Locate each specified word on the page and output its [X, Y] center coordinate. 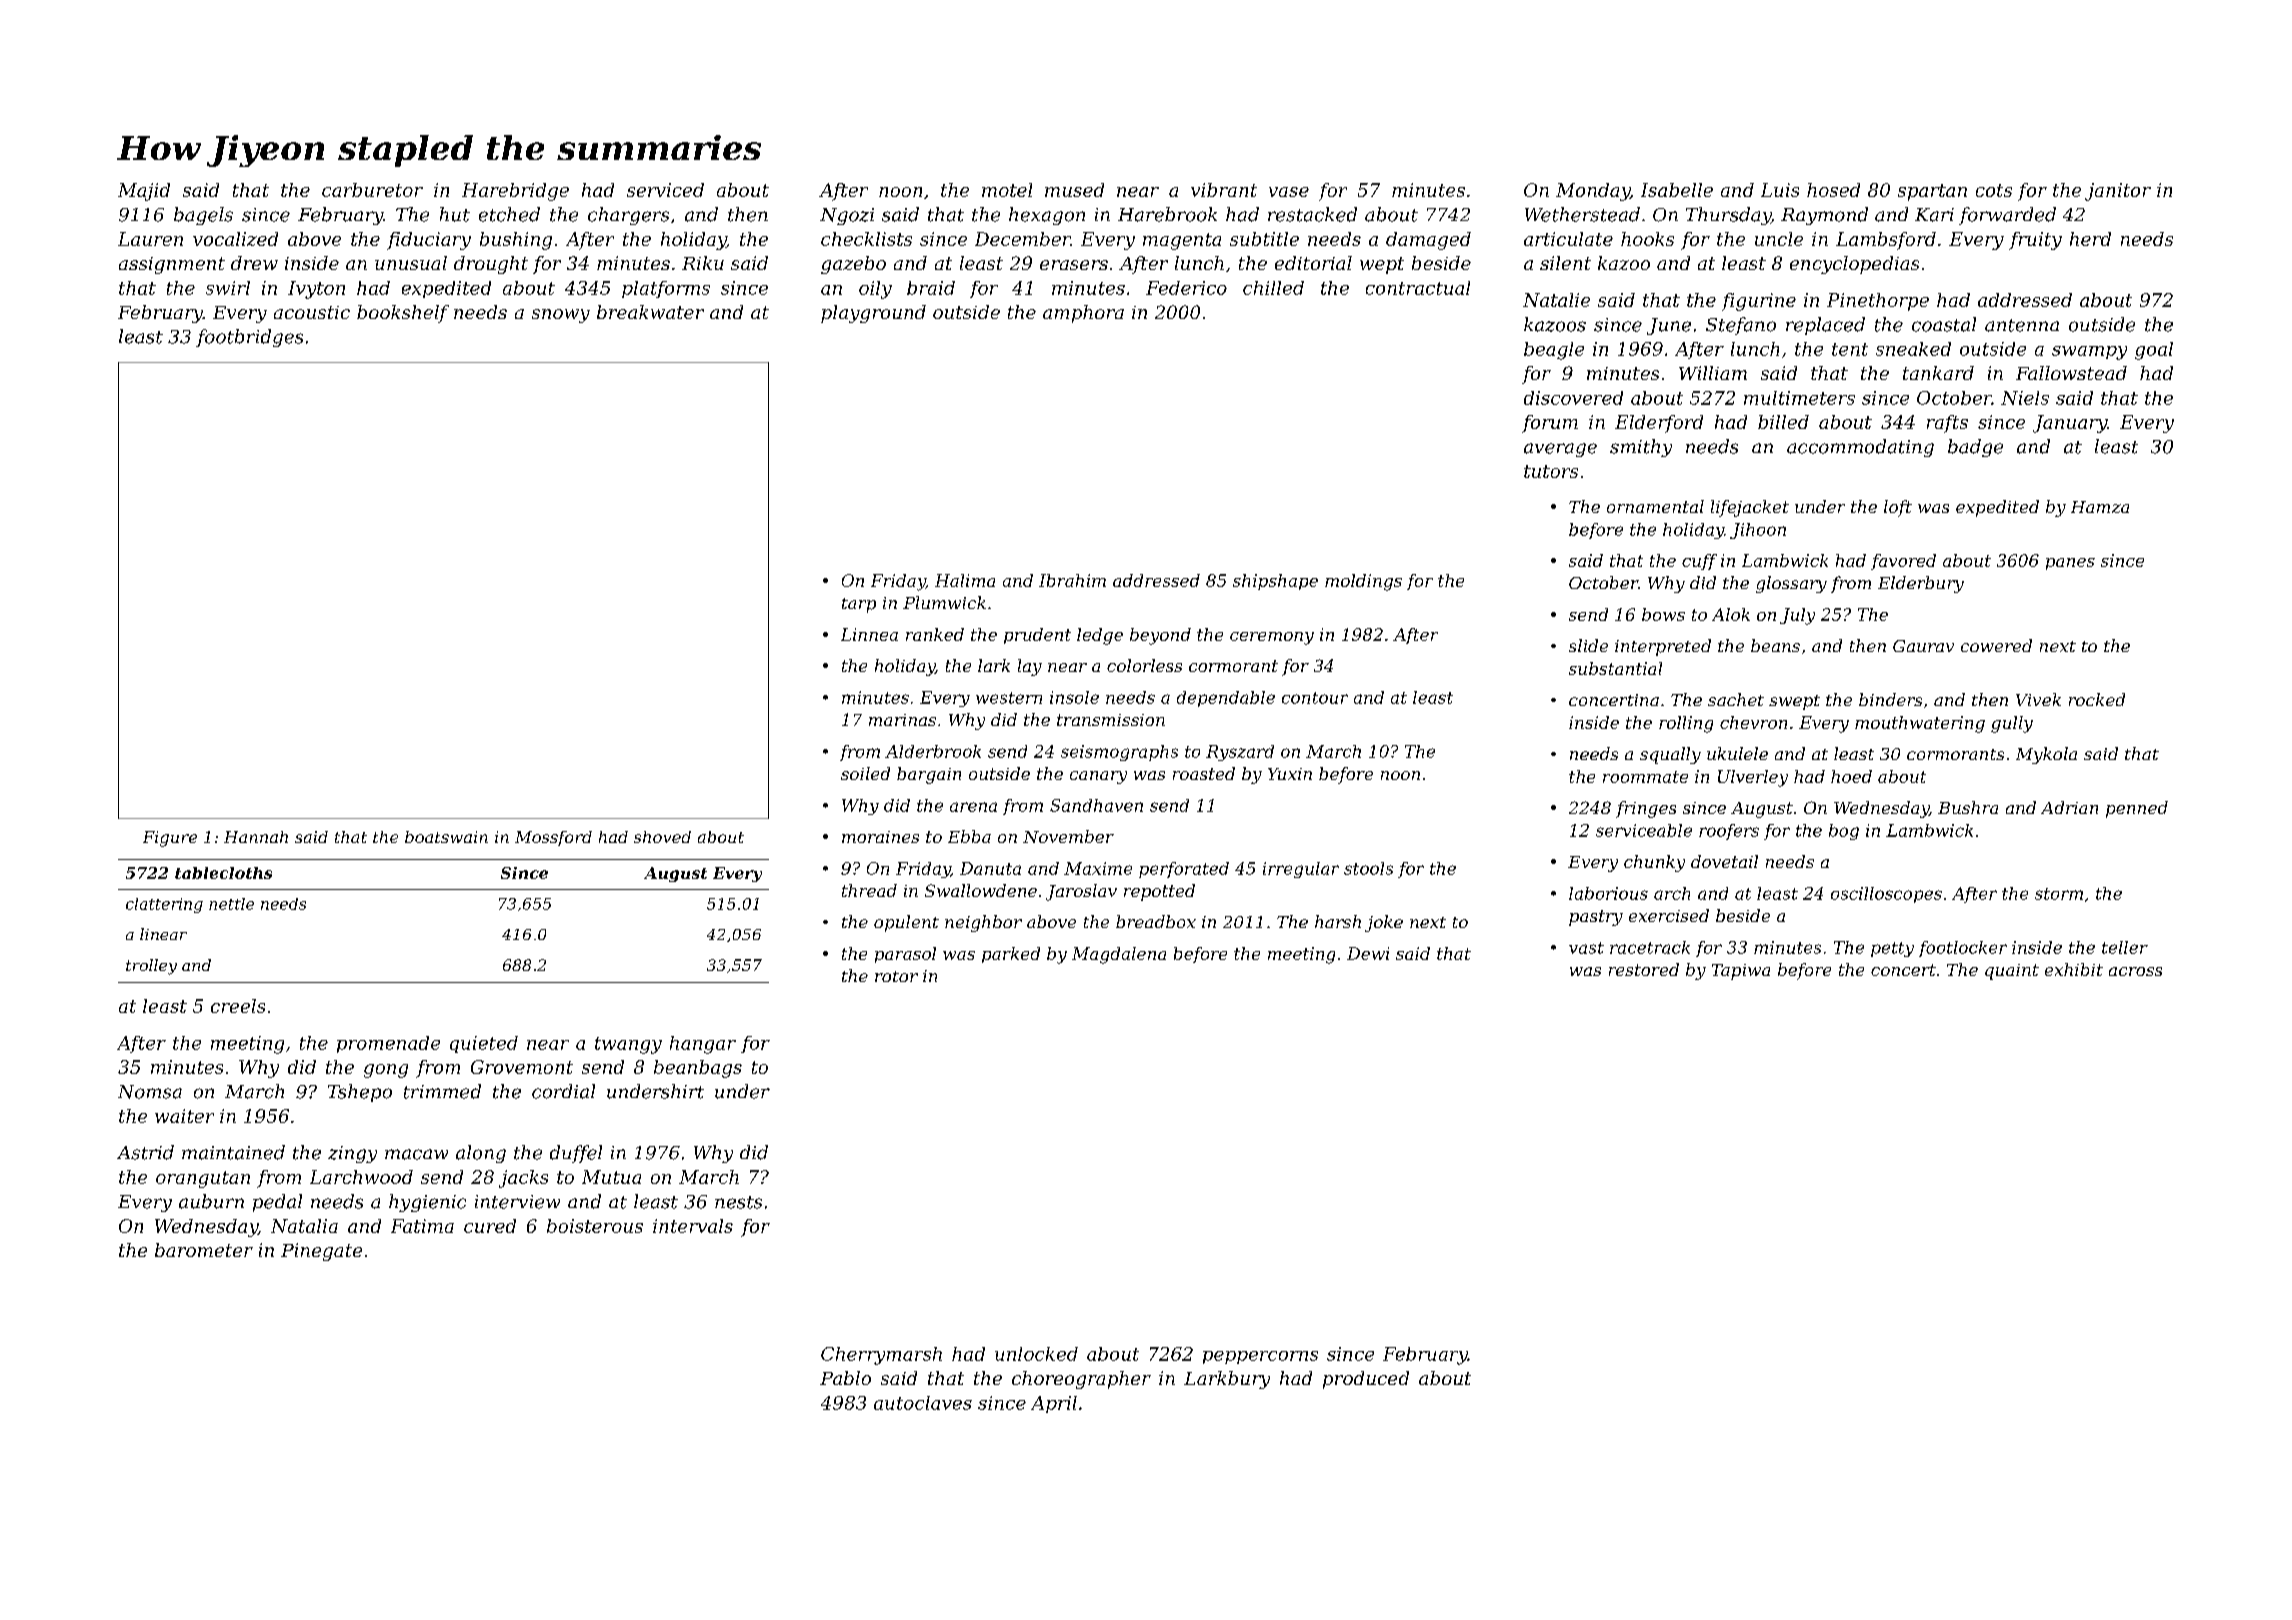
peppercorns [1260, 1357]
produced [1366, 1380]
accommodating [1860, 448]
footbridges [249, 338]
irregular [1301, 870]
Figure [170, 839]
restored [1644, 969]
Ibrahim [1072, 580]
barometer [204, 1250]
